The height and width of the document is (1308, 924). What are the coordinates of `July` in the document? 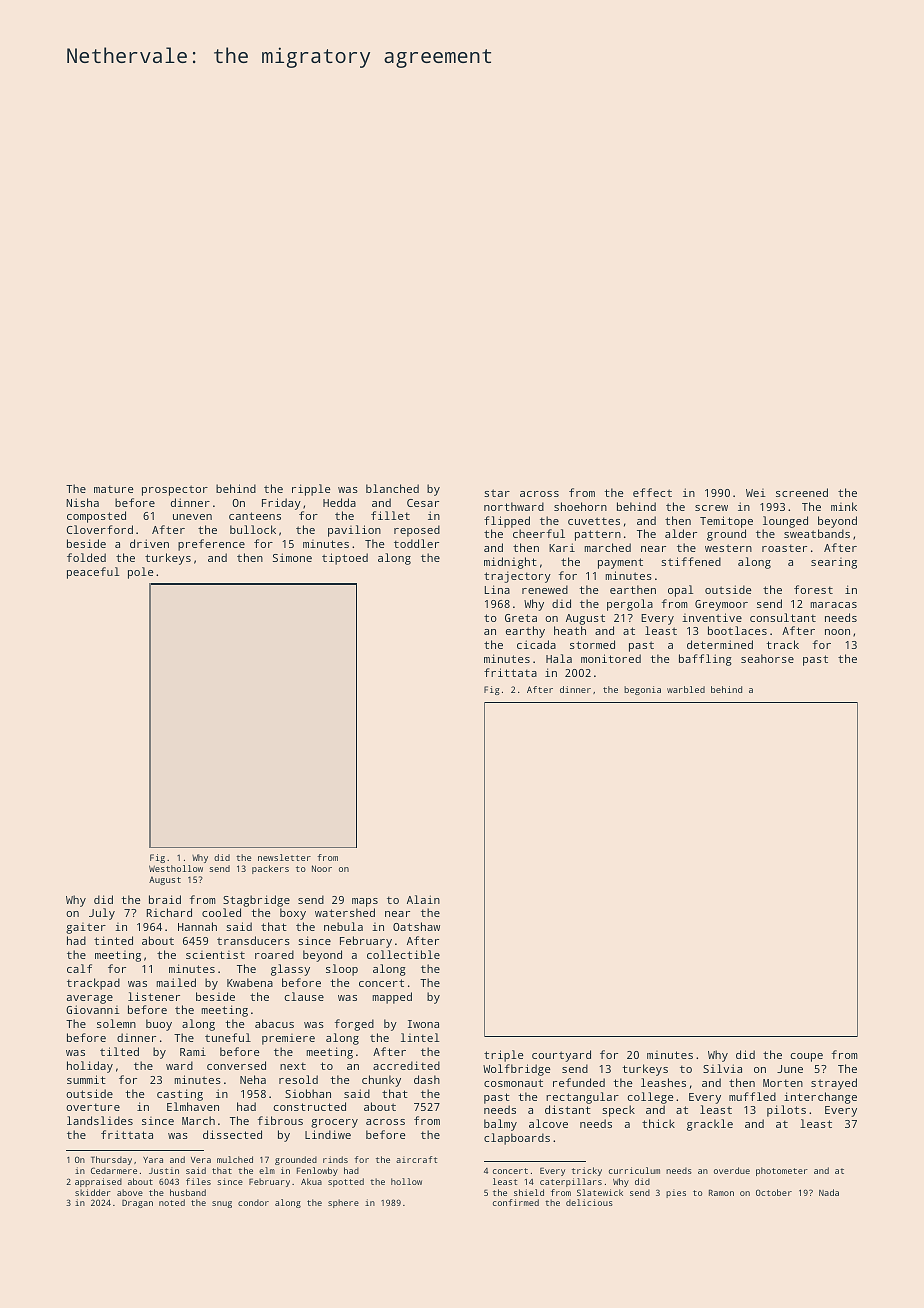 It's located at (102, 914).
